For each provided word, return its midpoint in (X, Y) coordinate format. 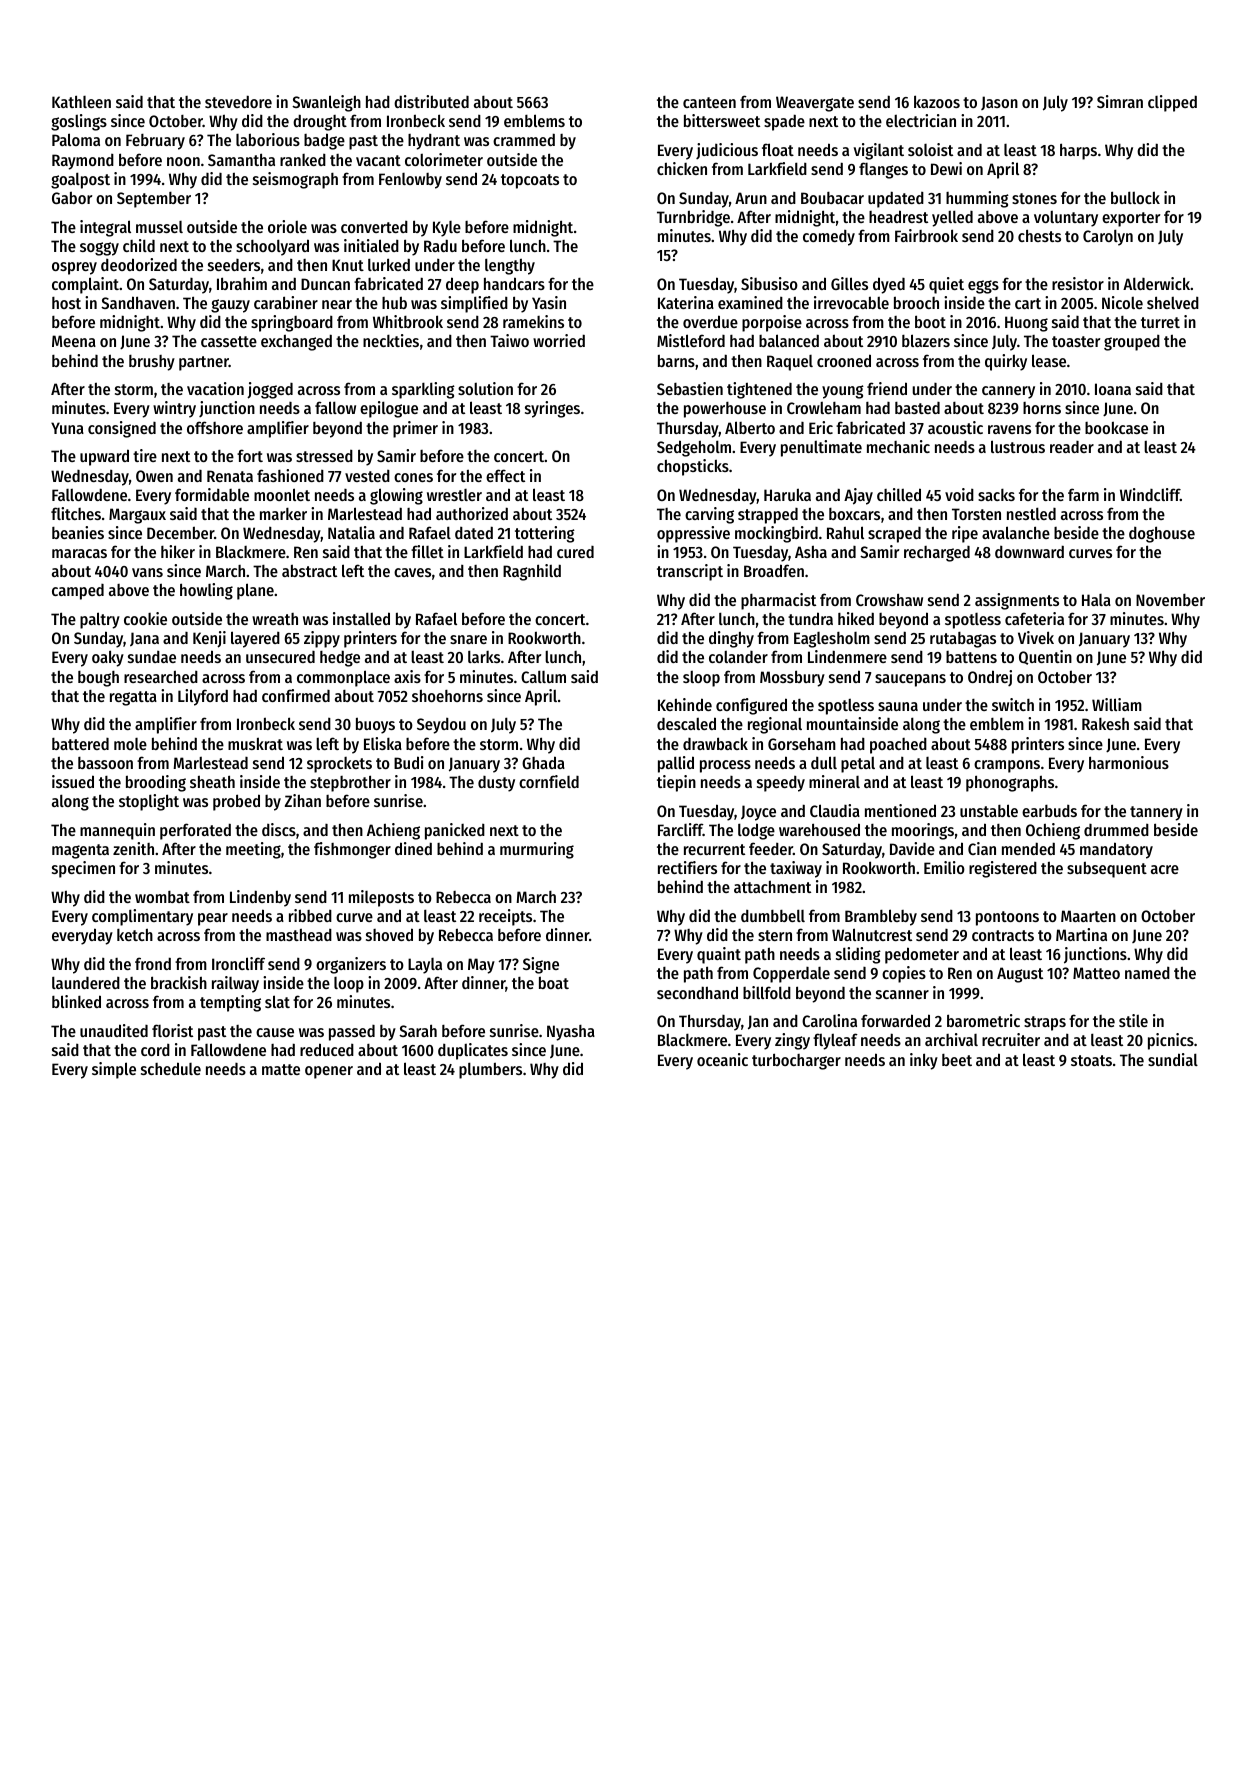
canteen (709, 102)
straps (1045, 1023)
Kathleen (81, 101)
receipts (505, 917)
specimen (83, 869)
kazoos (937, 101)
